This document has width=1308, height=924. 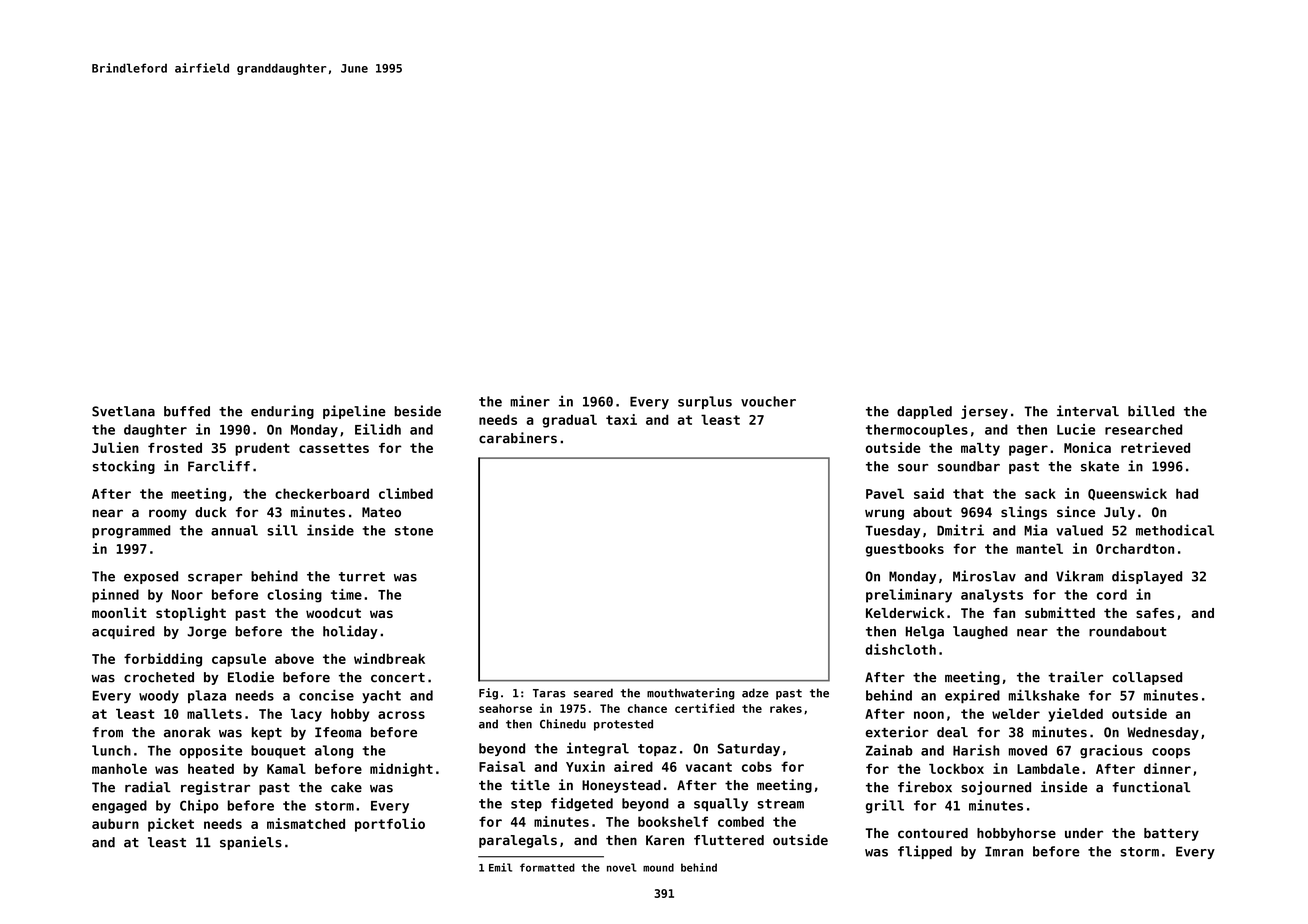 What do you see at coordinates (414, 531) in the document?
I see `stone` at bounding box center [414, 531].
